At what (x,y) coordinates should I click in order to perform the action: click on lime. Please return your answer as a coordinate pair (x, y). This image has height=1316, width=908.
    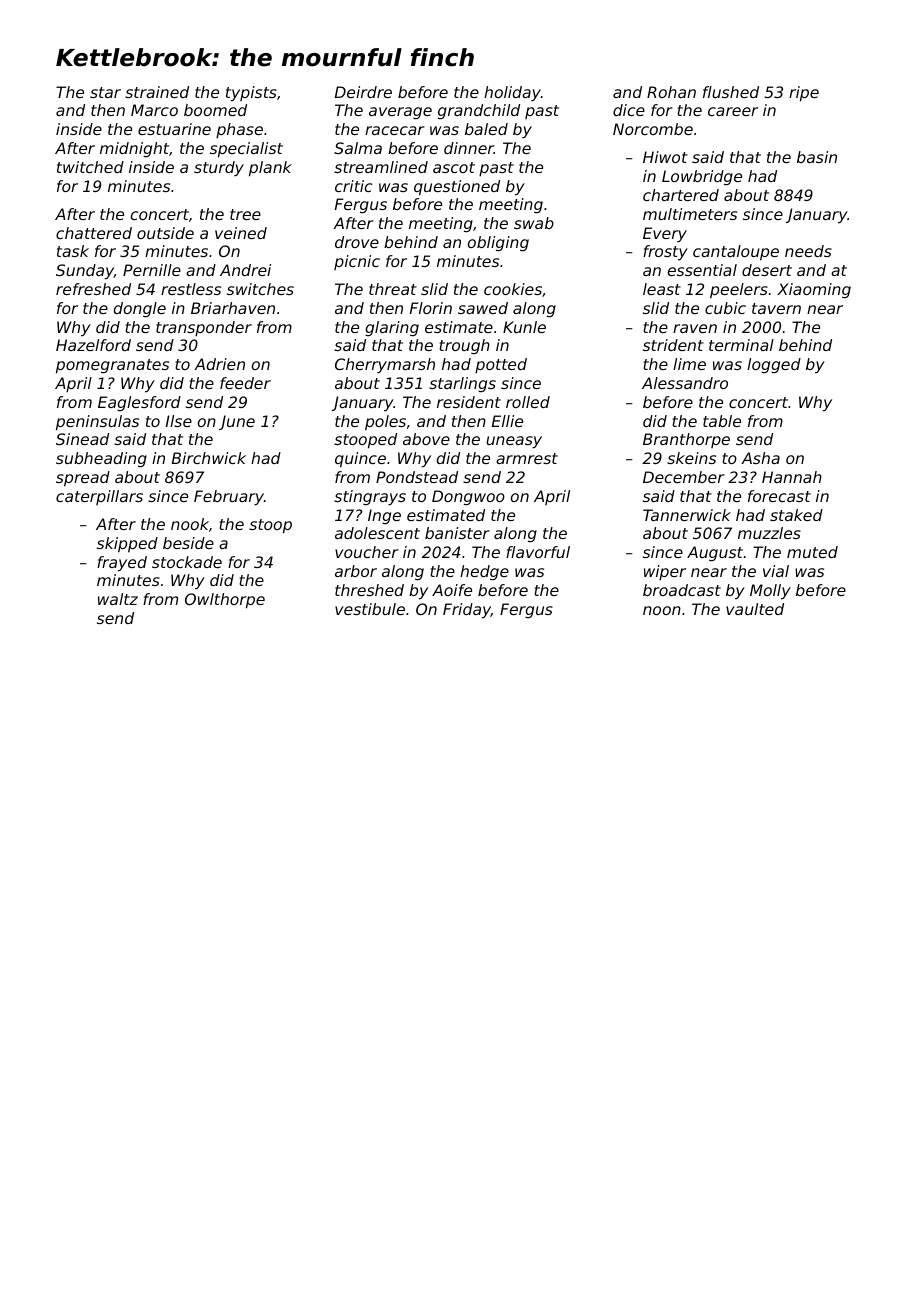
    Looking at the image, I should click on (689, 364).
